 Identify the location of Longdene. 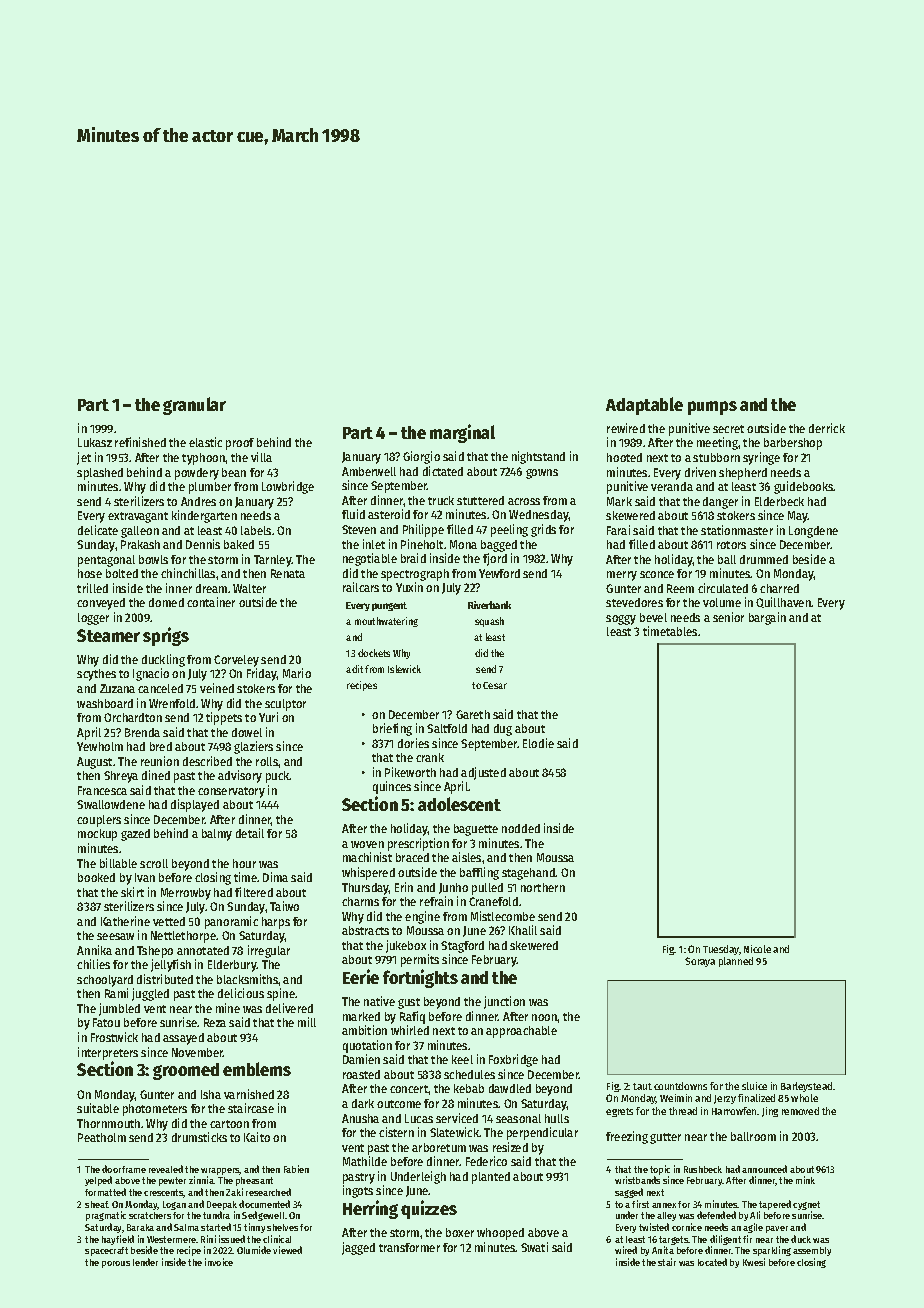
(813, 532).
